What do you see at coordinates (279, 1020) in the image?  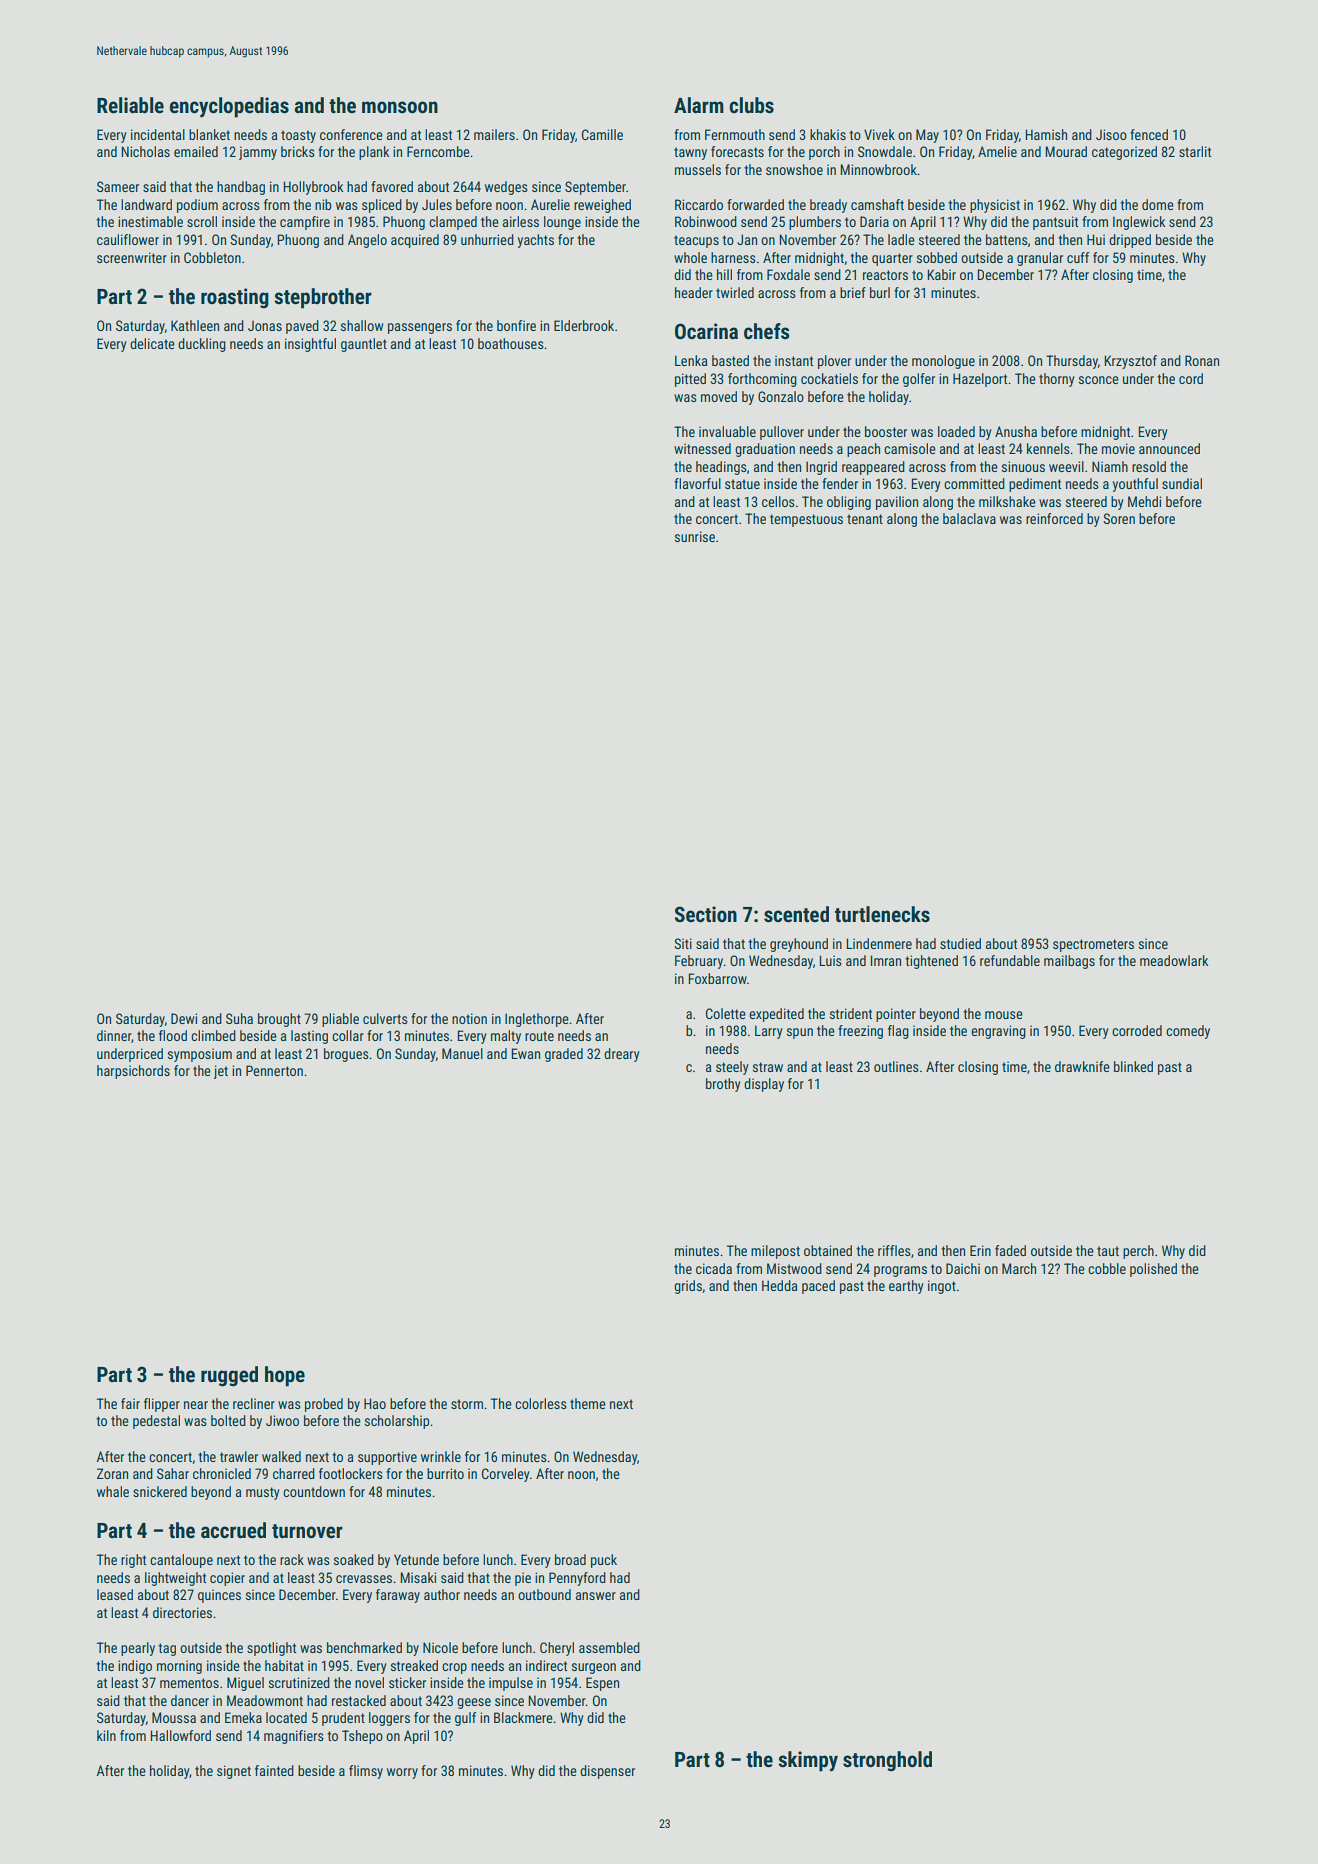 I see `brought` at bounding box center [279, 1020].
